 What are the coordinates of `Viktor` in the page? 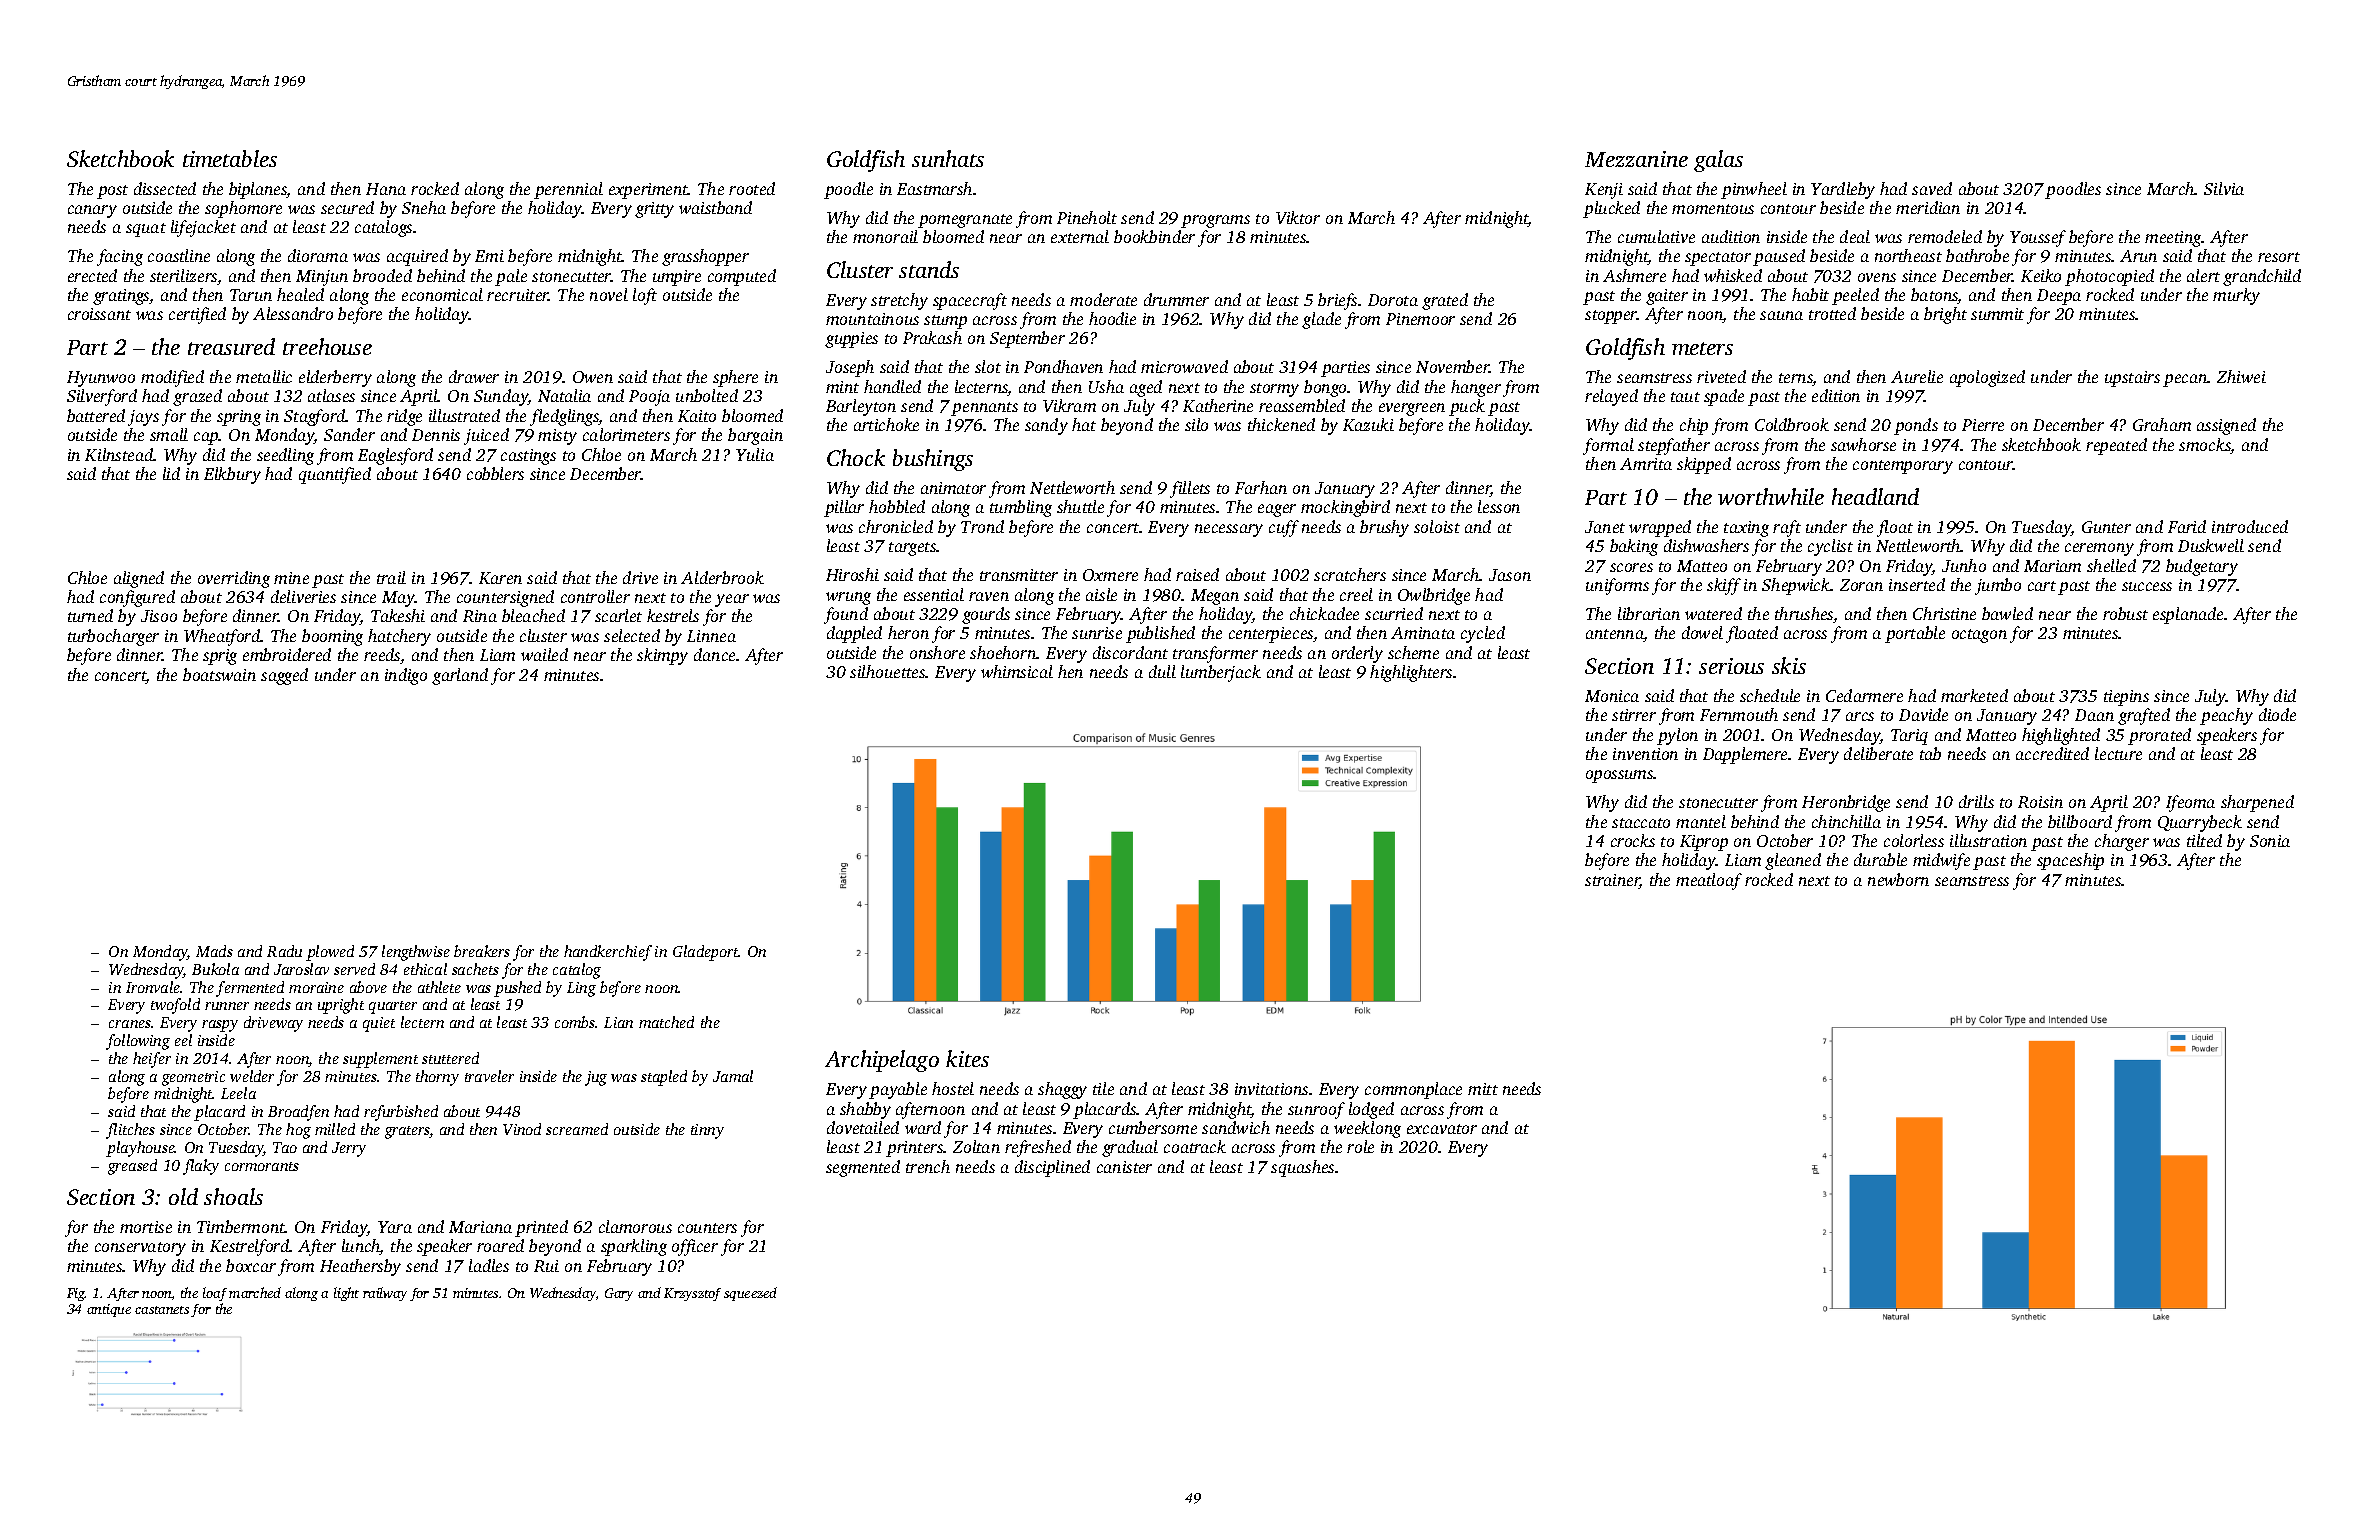 It's located at (1298, 217).
